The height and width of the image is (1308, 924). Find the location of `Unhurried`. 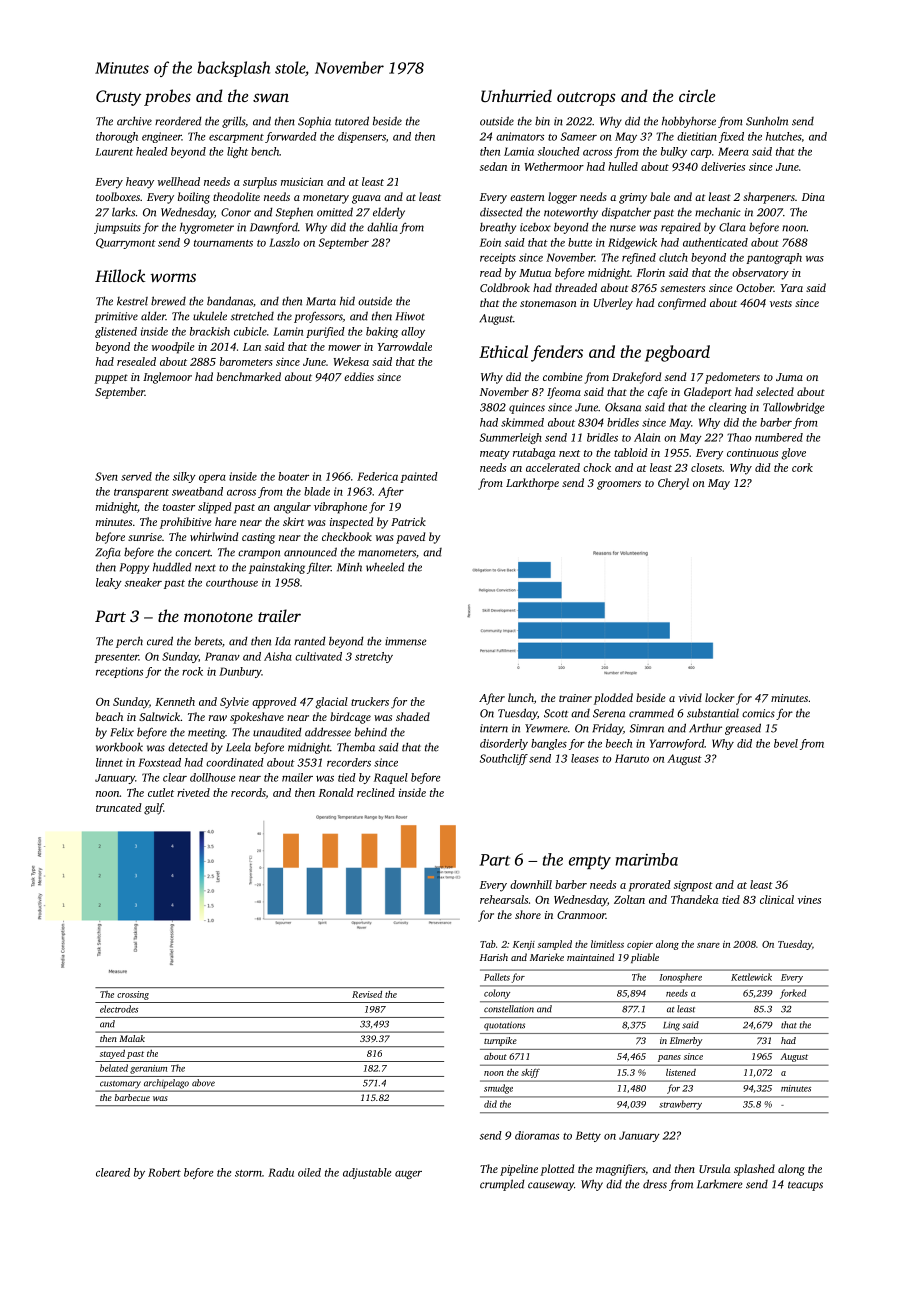

Unhurried is located at coordinates (516, 95).
